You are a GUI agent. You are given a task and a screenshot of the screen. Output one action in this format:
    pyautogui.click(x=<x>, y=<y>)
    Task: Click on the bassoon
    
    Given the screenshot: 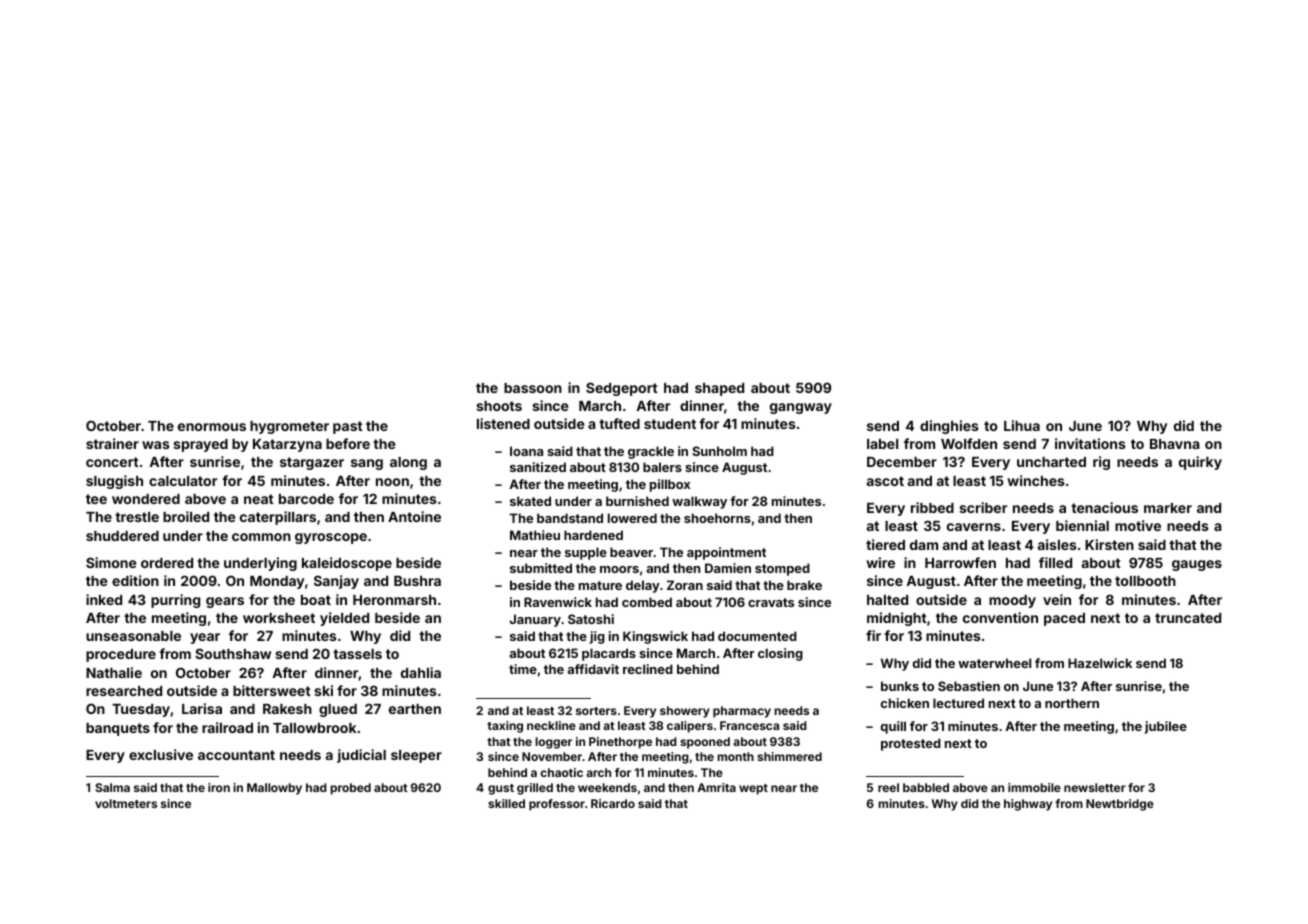 What is the action you would take?
    pyautogui.click(x=533, y=388)
